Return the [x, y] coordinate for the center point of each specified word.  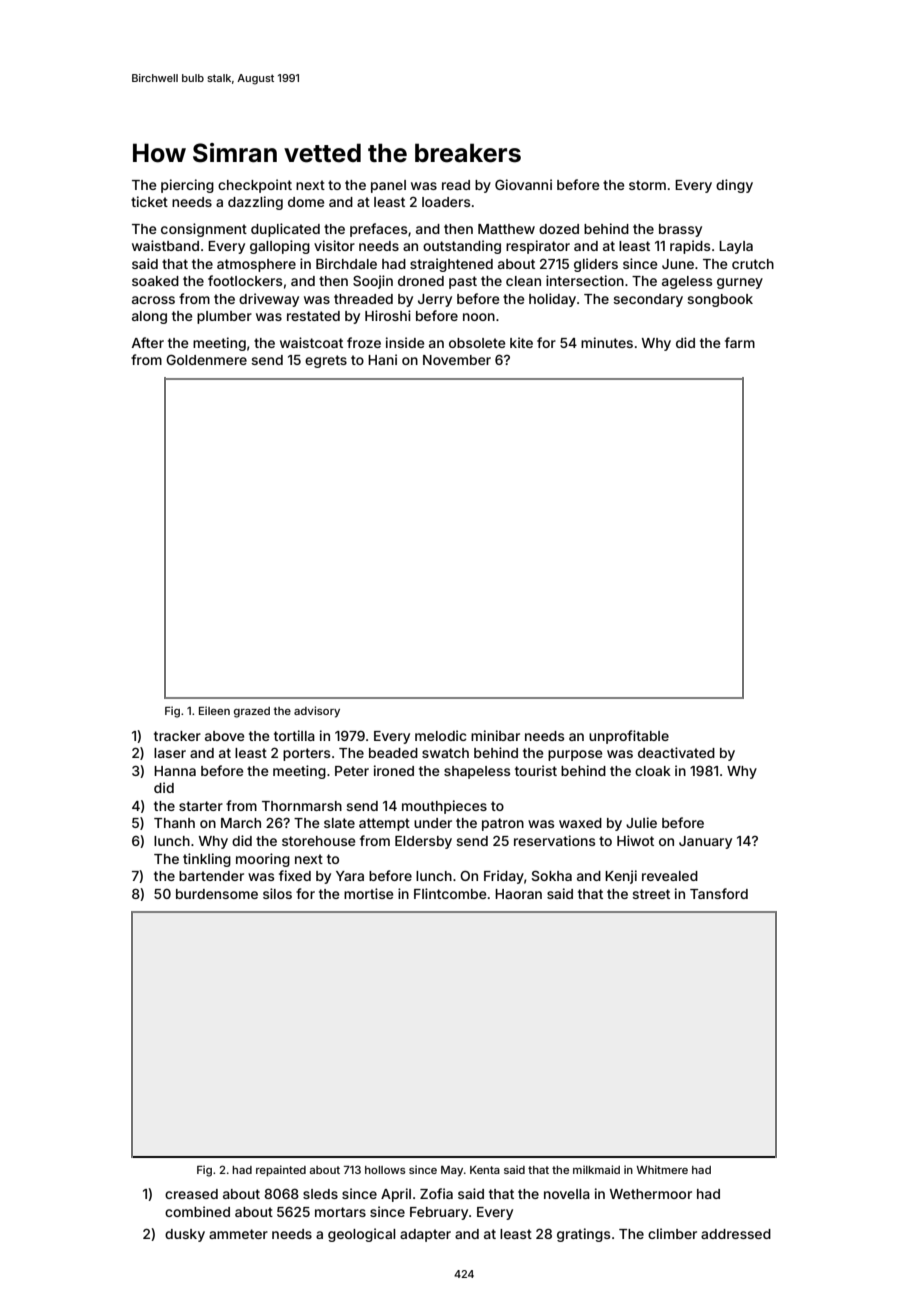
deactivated [676, 752]
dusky [185, 1235]
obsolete [477, 343]
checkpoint [255, 186]
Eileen [214, 710]
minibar [495, 735]
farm [740, 342]
